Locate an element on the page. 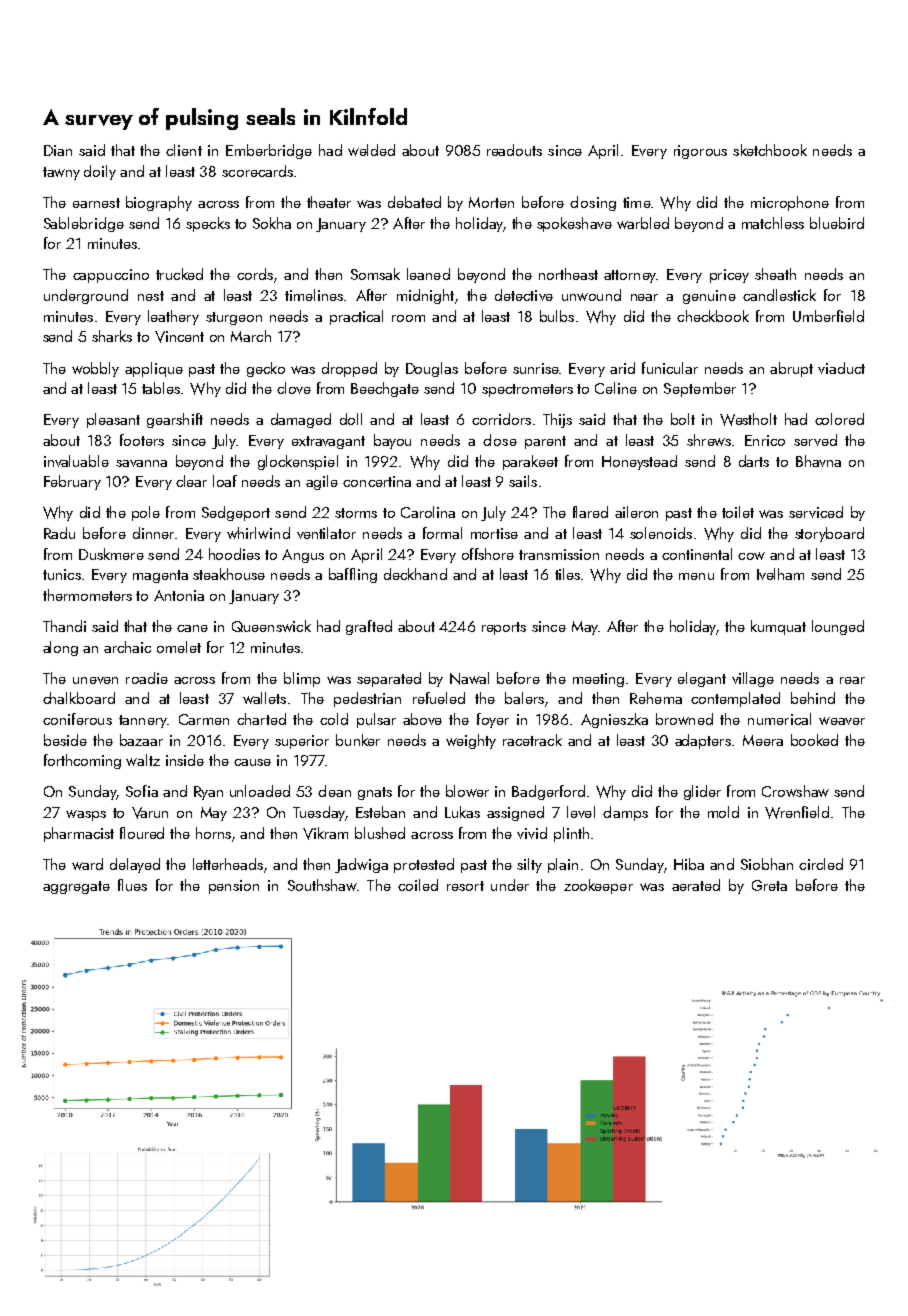 The width and height of the document is (908, 1316). aggregate is located at coordinates (76, 887).
